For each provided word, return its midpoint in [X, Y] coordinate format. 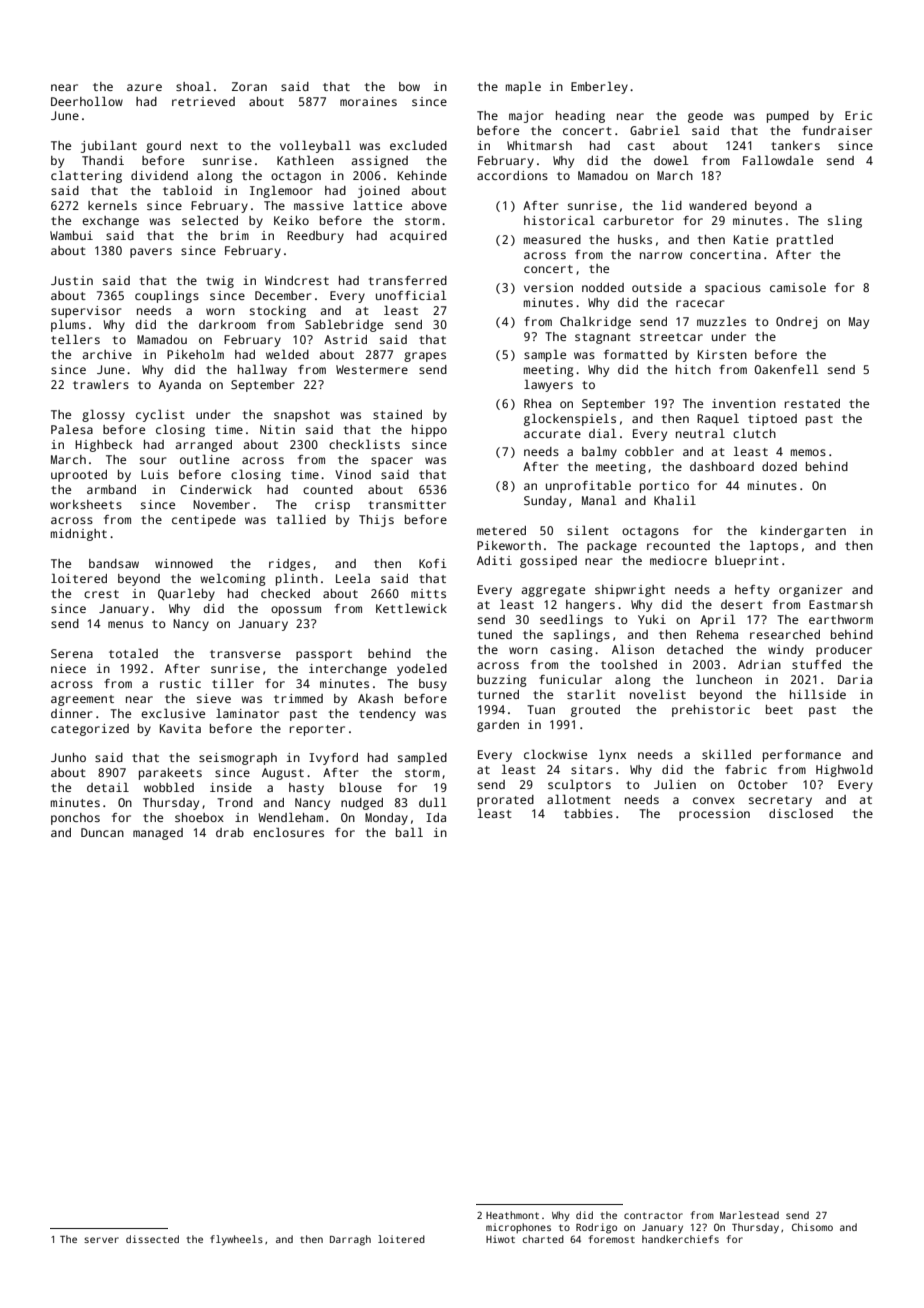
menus [125, 624]
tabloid [187, 190]
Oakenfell [786, 369]
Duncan [102, 832]
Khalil [675, 500]
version [548, 287]
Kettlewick [411, 608]
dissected [152, 1239]
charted [543, 1239]
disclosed [801, 813]
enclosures [288, 832]
